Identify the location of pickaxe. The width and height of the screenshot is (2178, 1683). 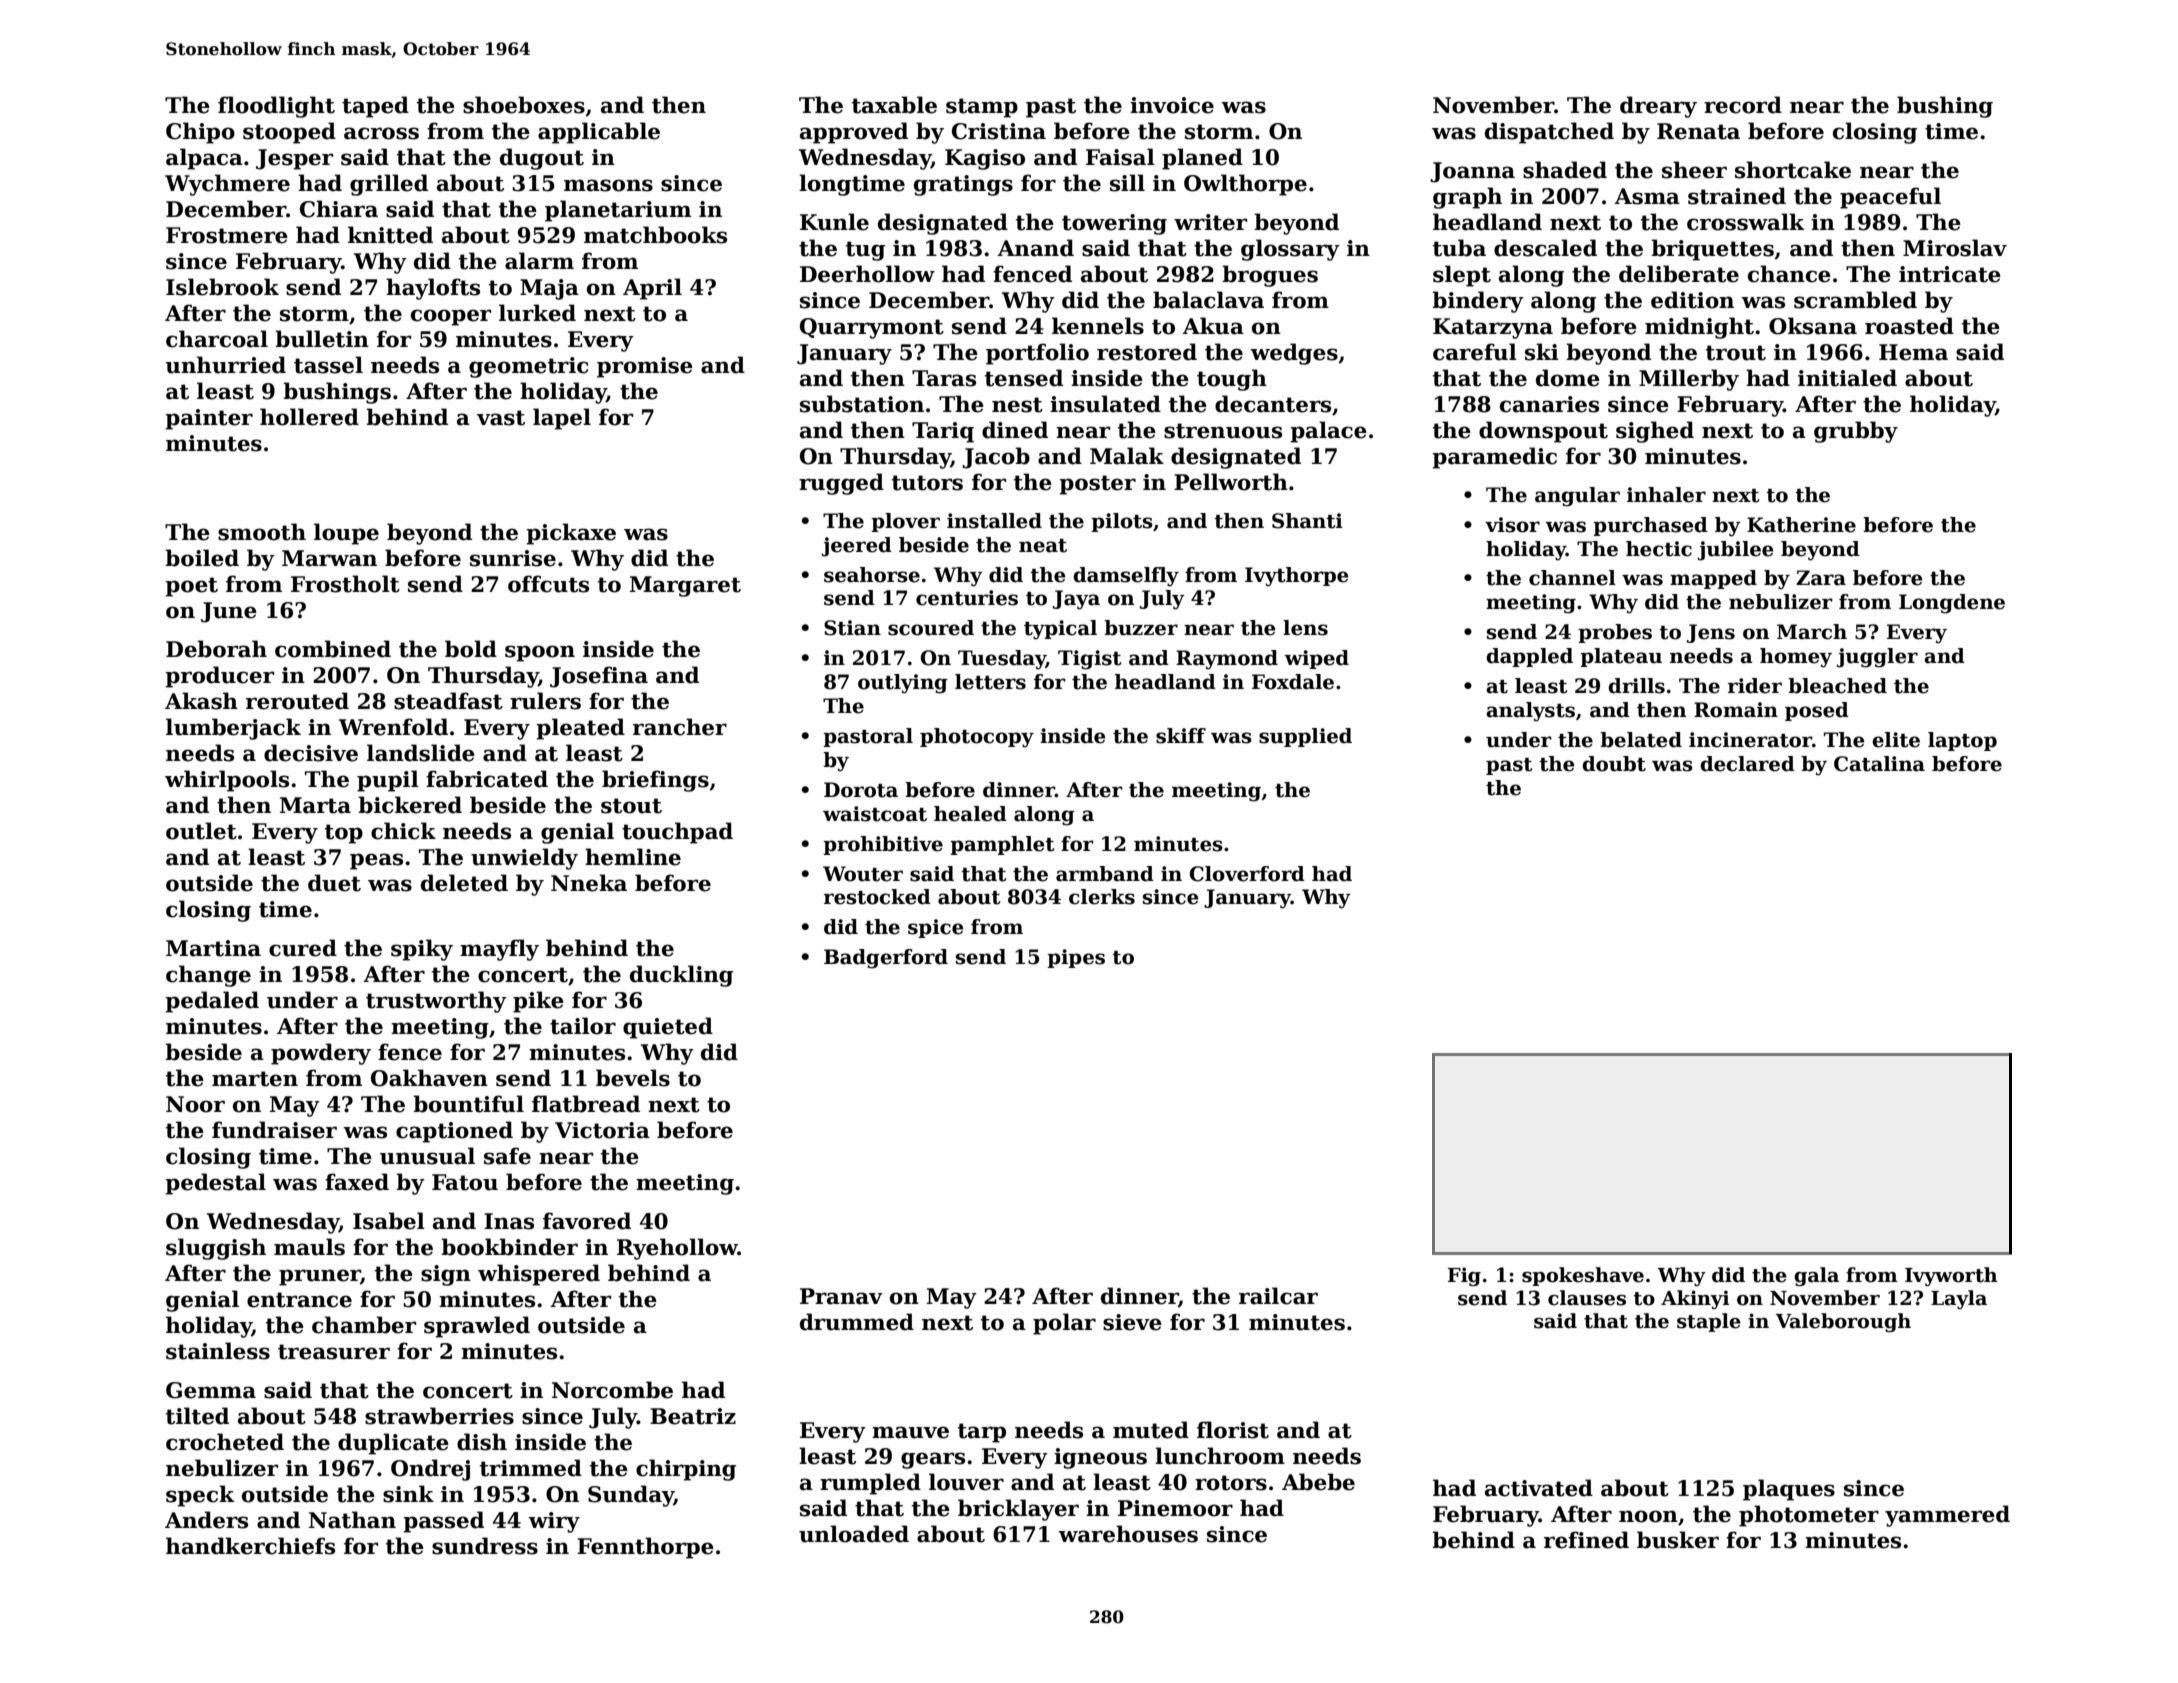
(571, 534).
